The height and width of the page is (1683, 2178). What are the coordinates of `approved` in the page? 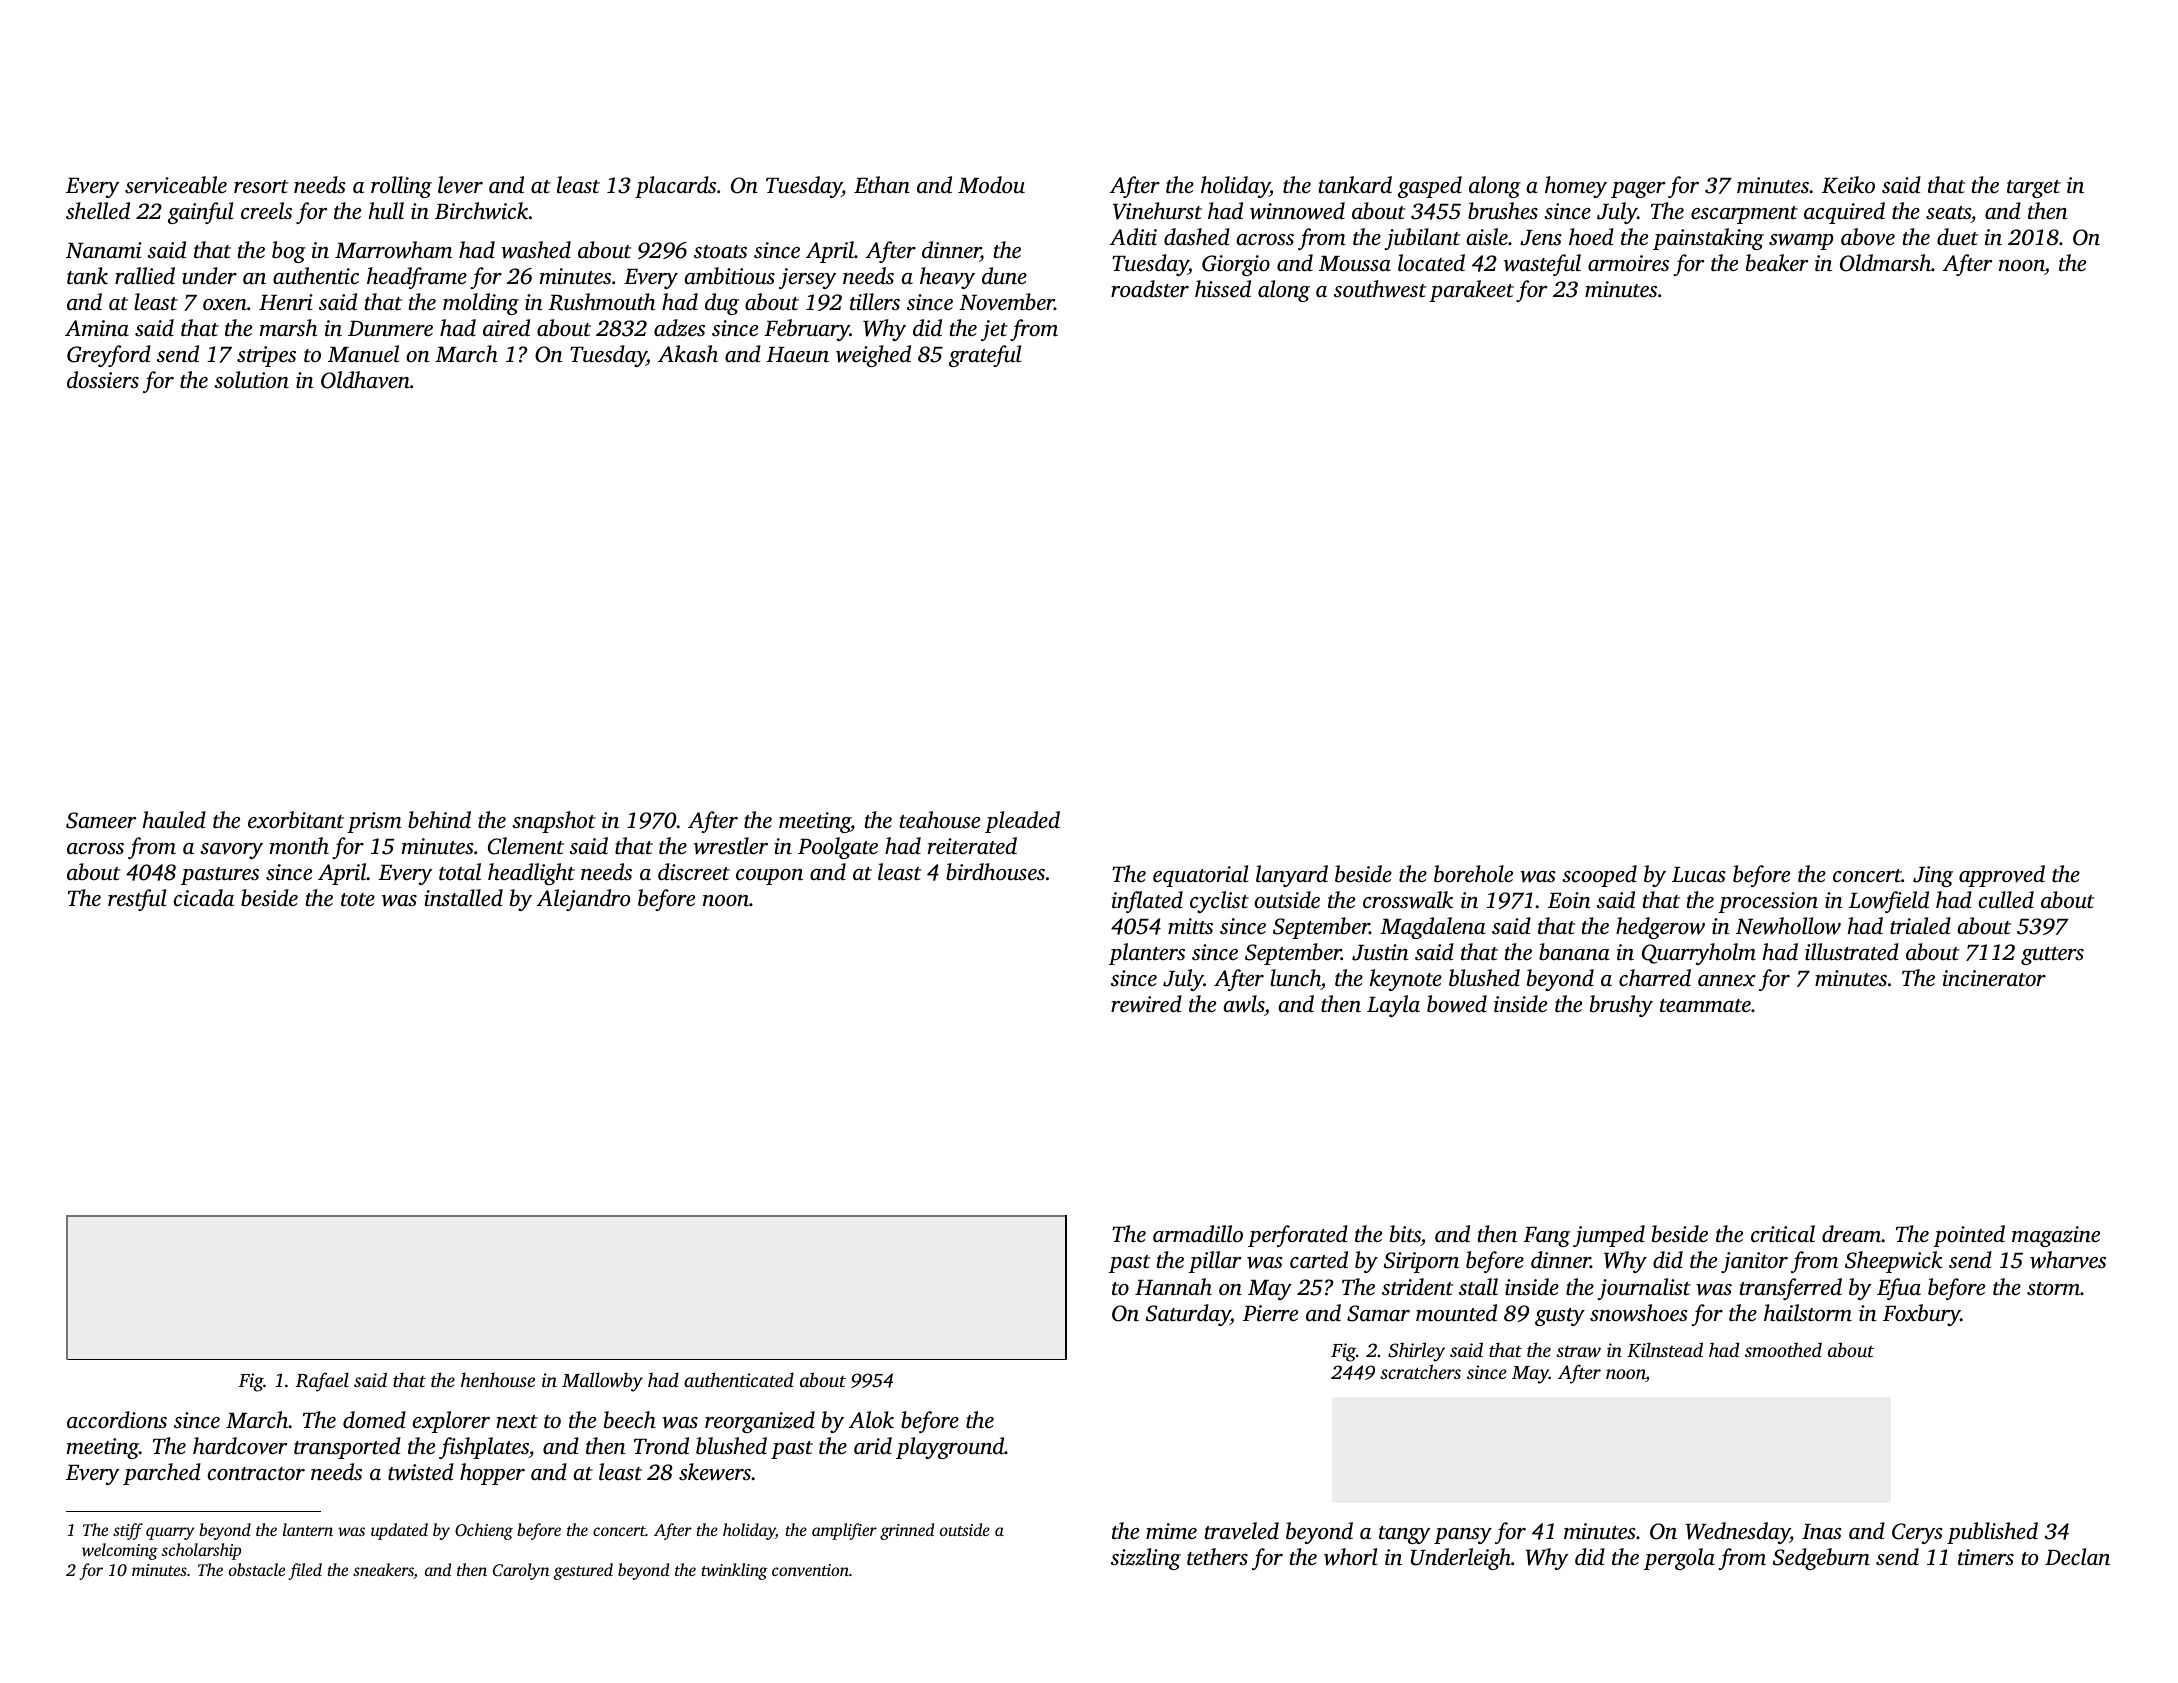 It's located at (2002, 876).
